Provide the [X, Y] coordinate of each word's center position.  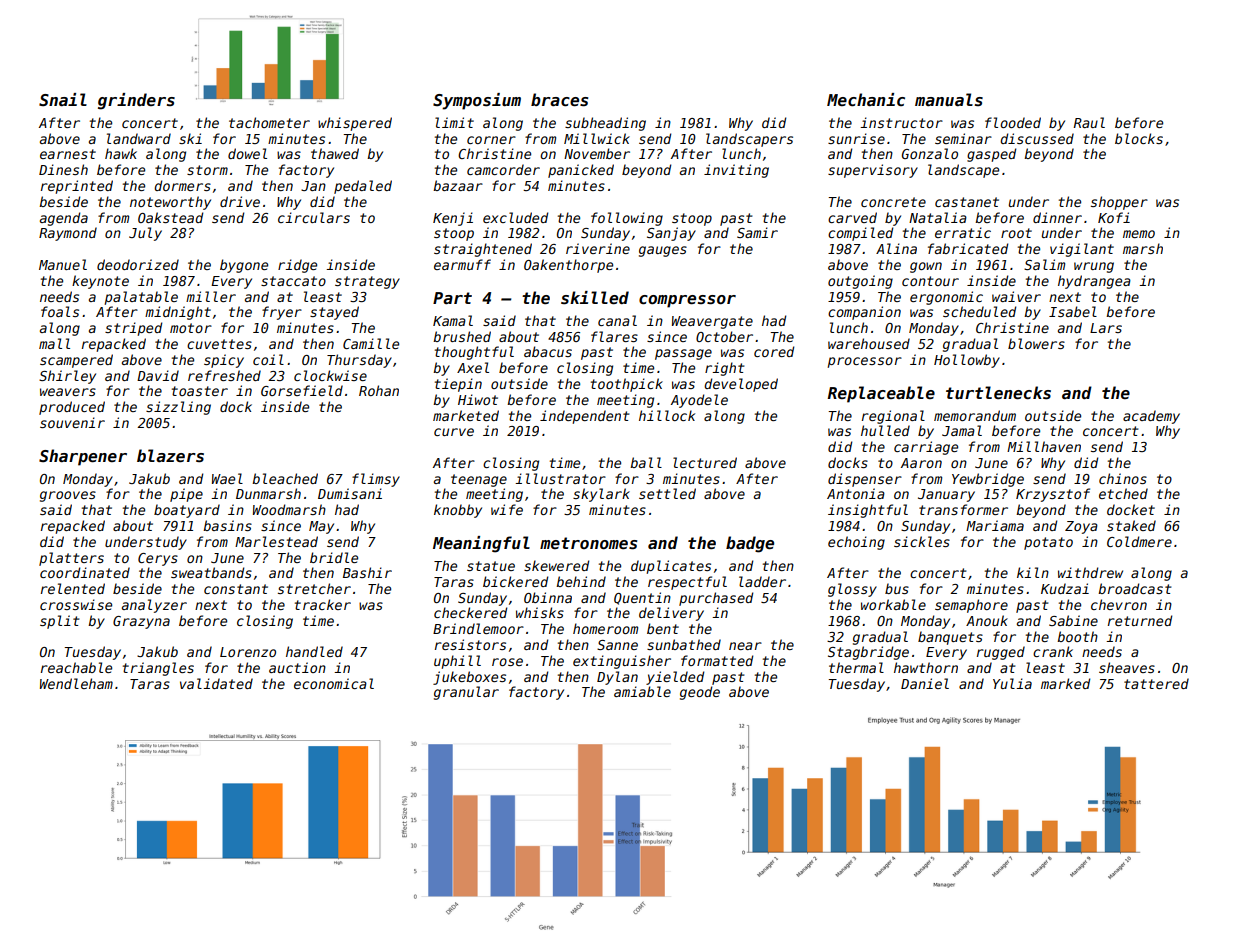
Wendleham [76, 683]
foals [60, 311]
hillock [667, 415]
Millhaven [1044, 446]
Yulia [1012, 683]
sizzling [178, 408]
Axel [473, 367]
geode [700, 693]
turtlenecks [998, 393]
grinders [136, 101]
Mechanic [866, 99]
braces [559, 100]
